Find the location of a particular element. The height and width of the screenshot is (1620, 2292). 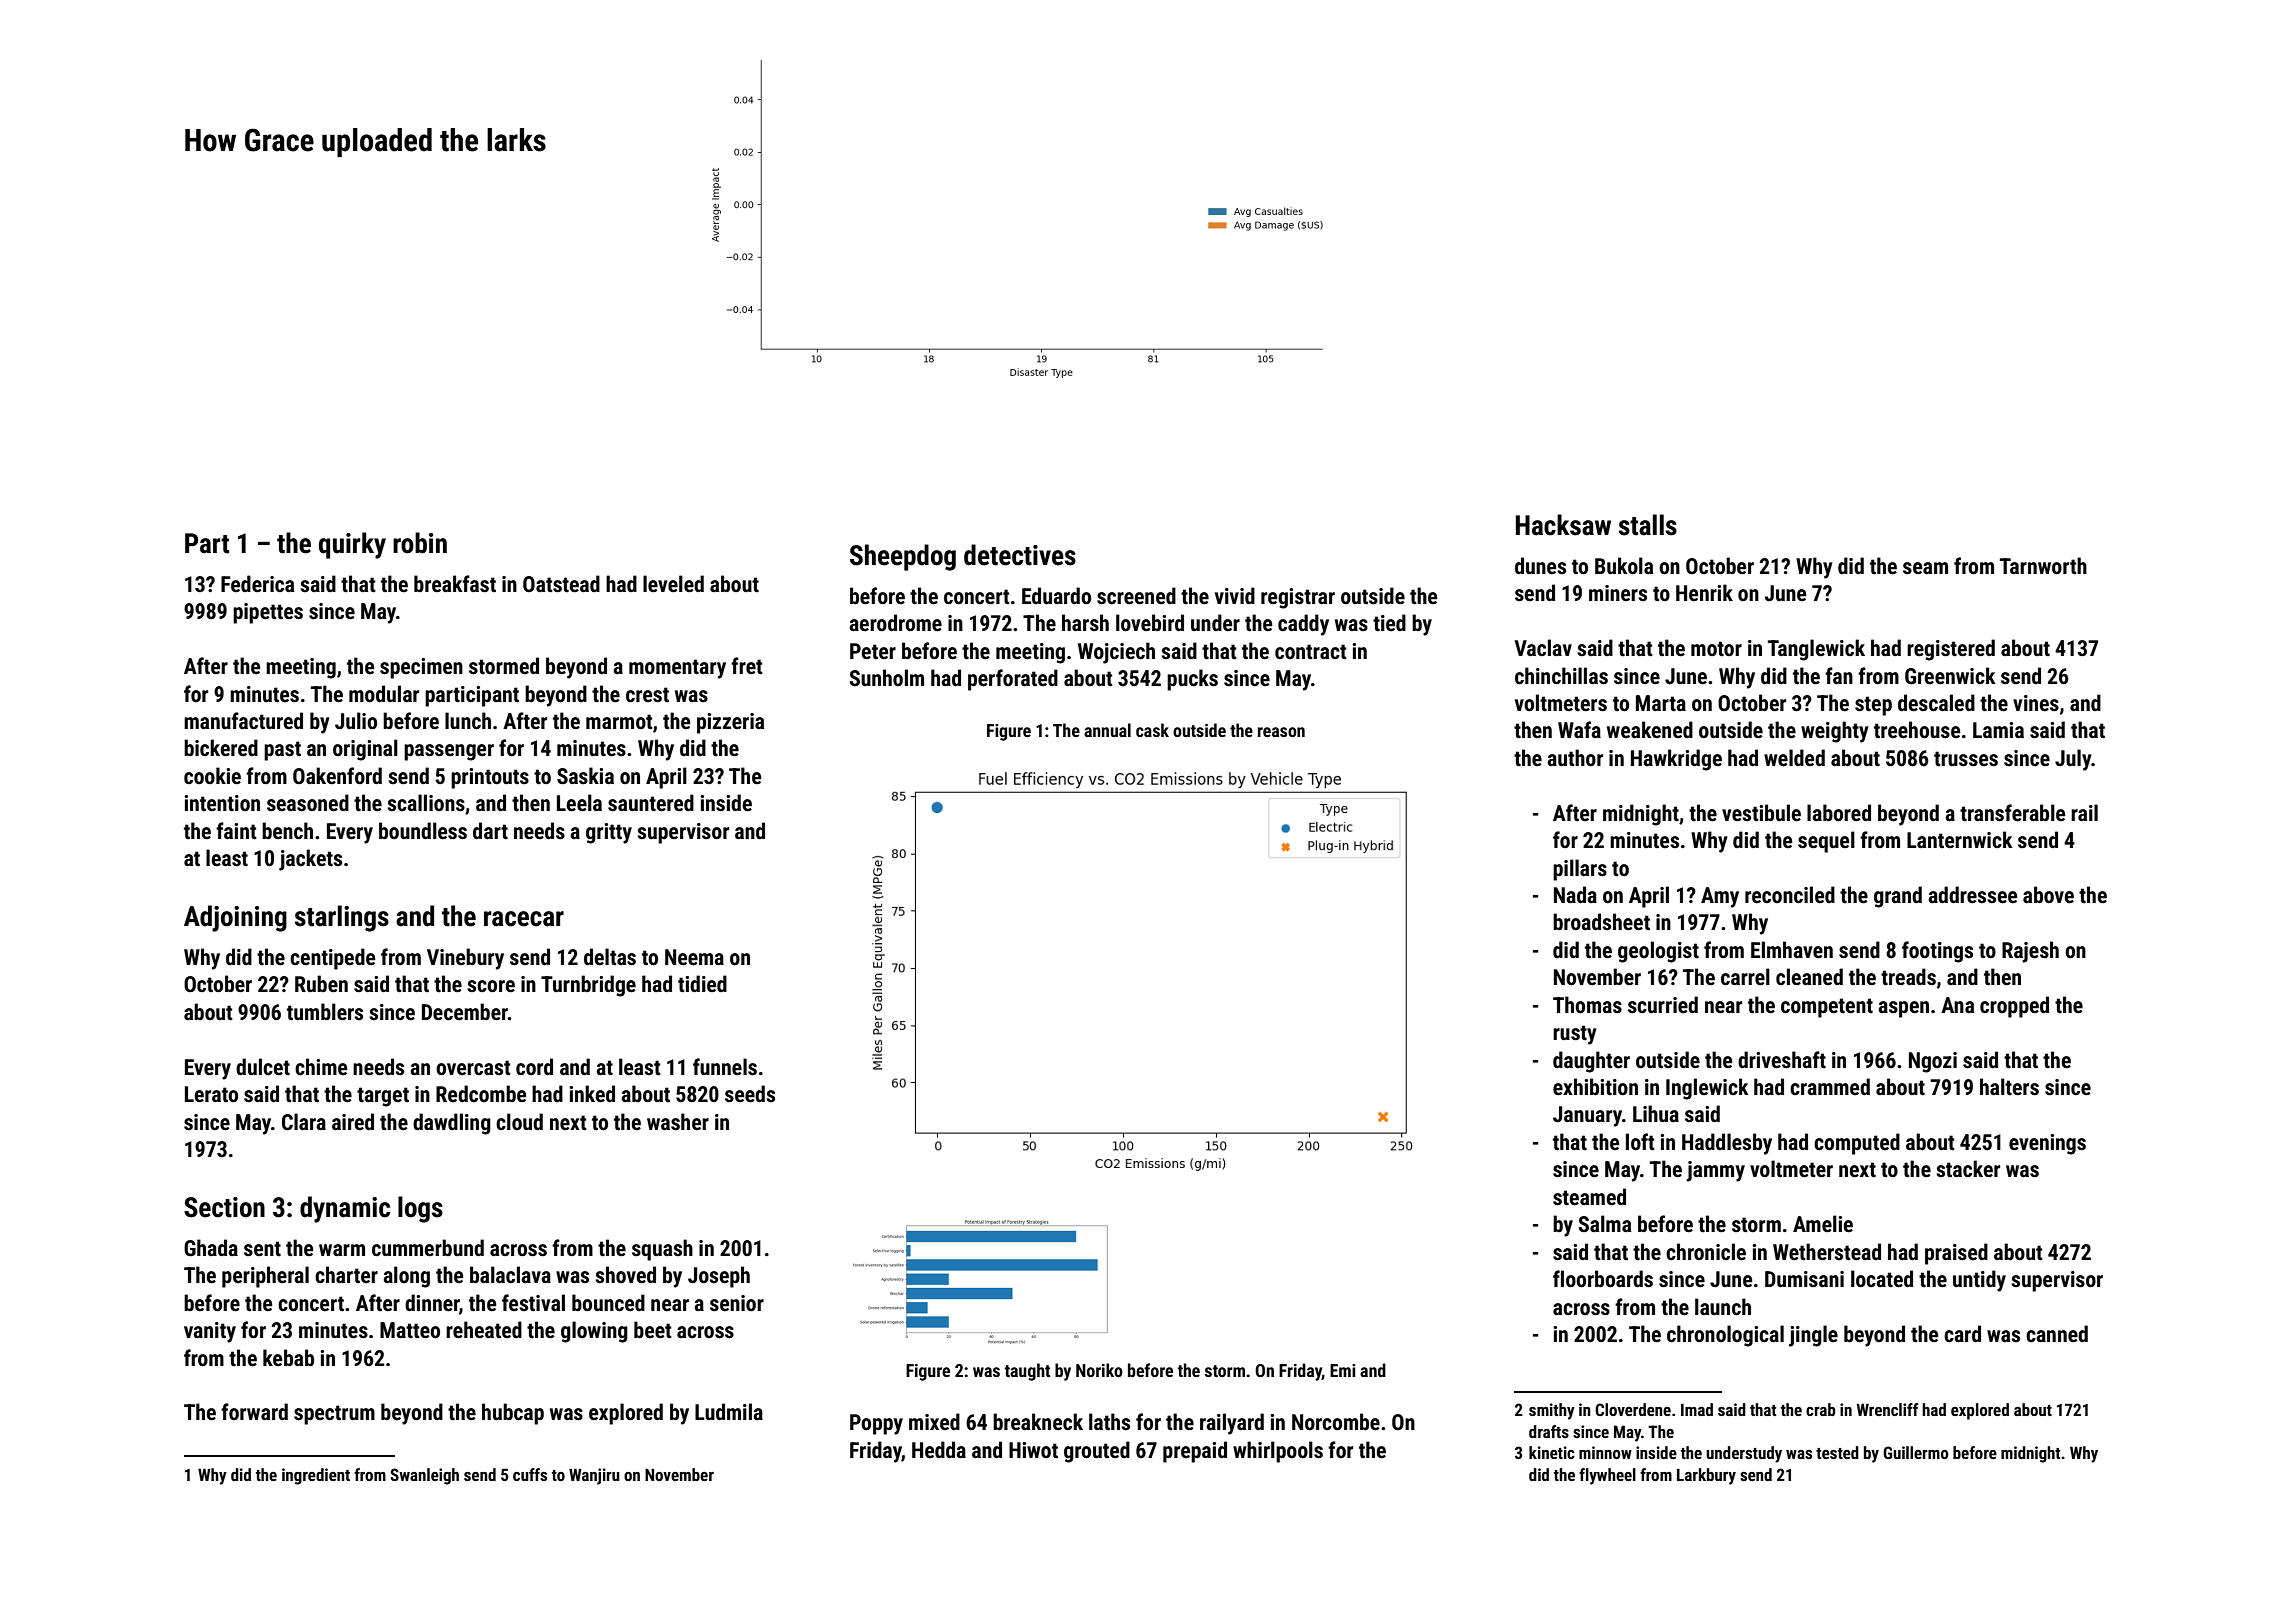

Larkbury is located at coordinates (1706, 1476).
